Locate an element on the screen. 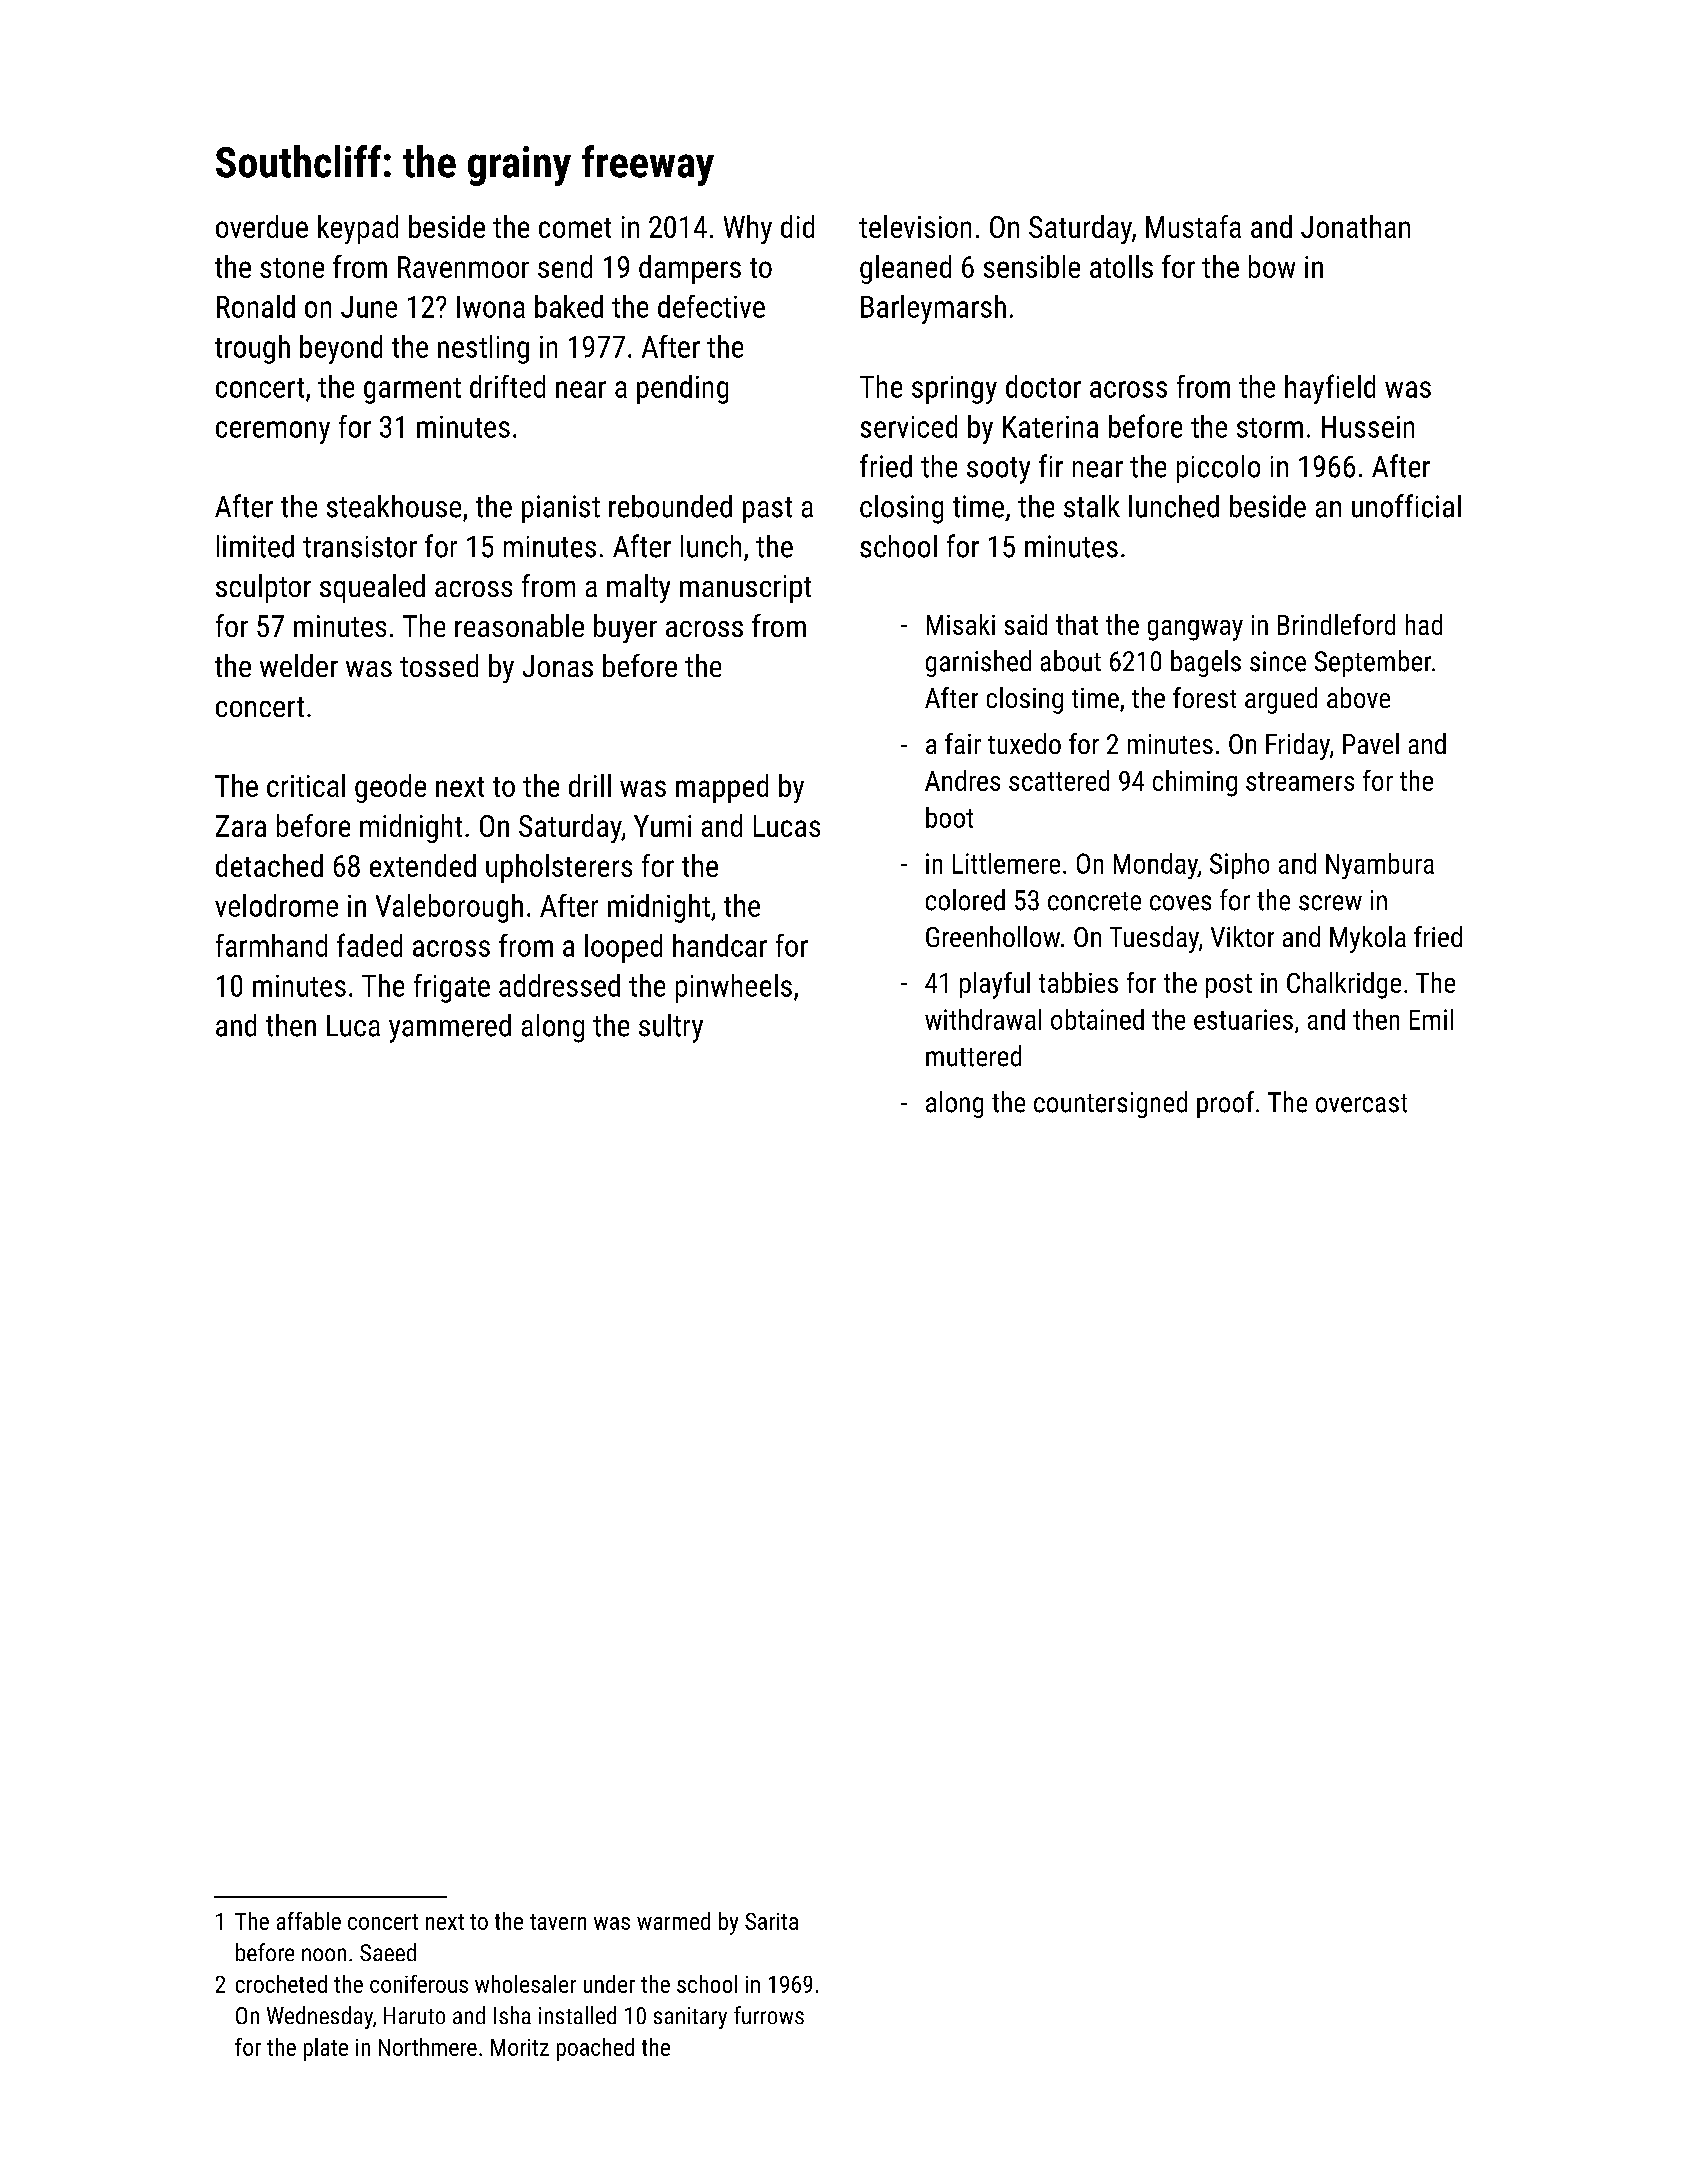  Mustafa is located at coordinates (1193, 226).
